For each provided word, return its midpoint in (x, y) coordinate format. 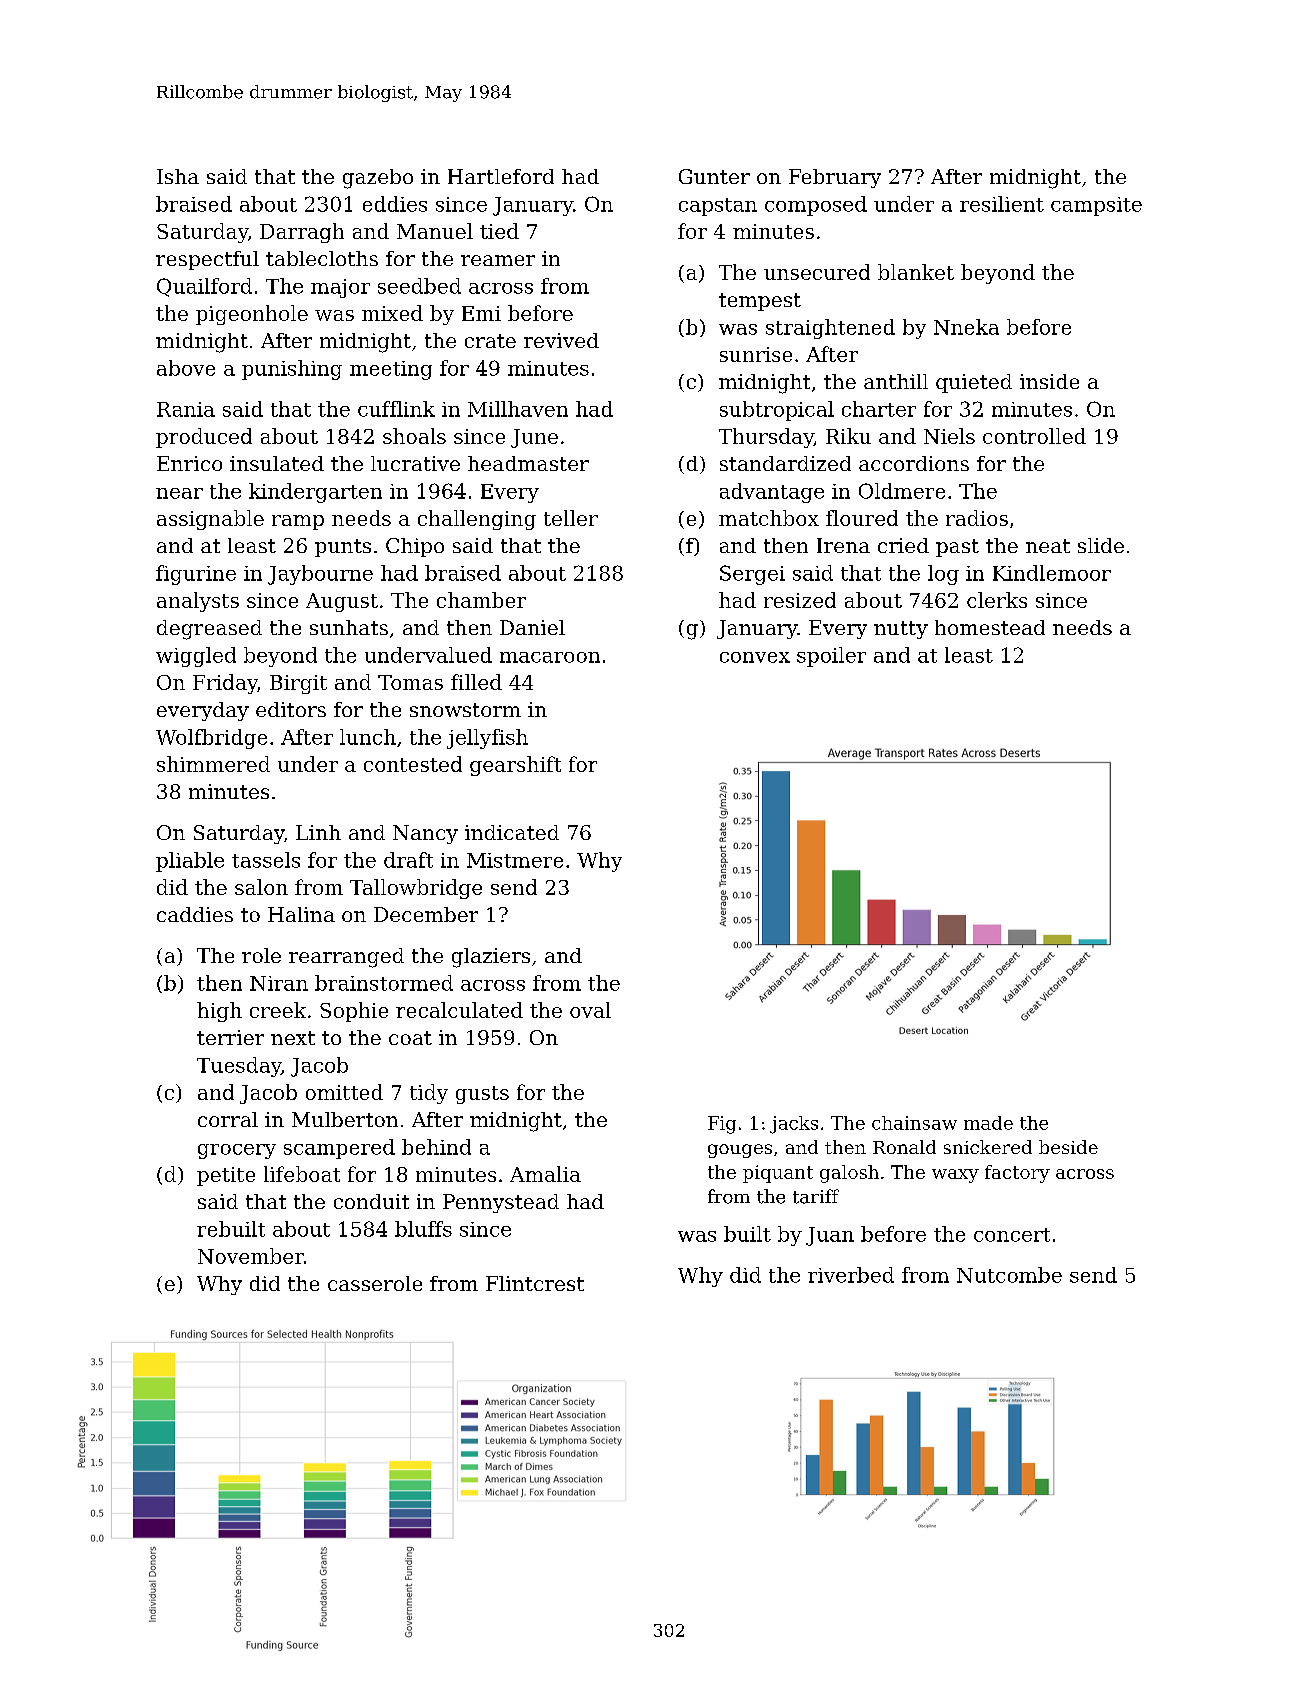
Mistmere (515, 860)
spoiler (831, 657)
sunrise (756, 354)
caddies (195, 914)
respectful (207, 260)
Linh (318, 832)
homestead (990, 627)
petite (226, 1176)
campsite (1096, 206)
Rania (186, 409)
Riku (848, 436)
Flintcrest (535, 1283)
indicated (512, 832)
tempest (760, 302)
